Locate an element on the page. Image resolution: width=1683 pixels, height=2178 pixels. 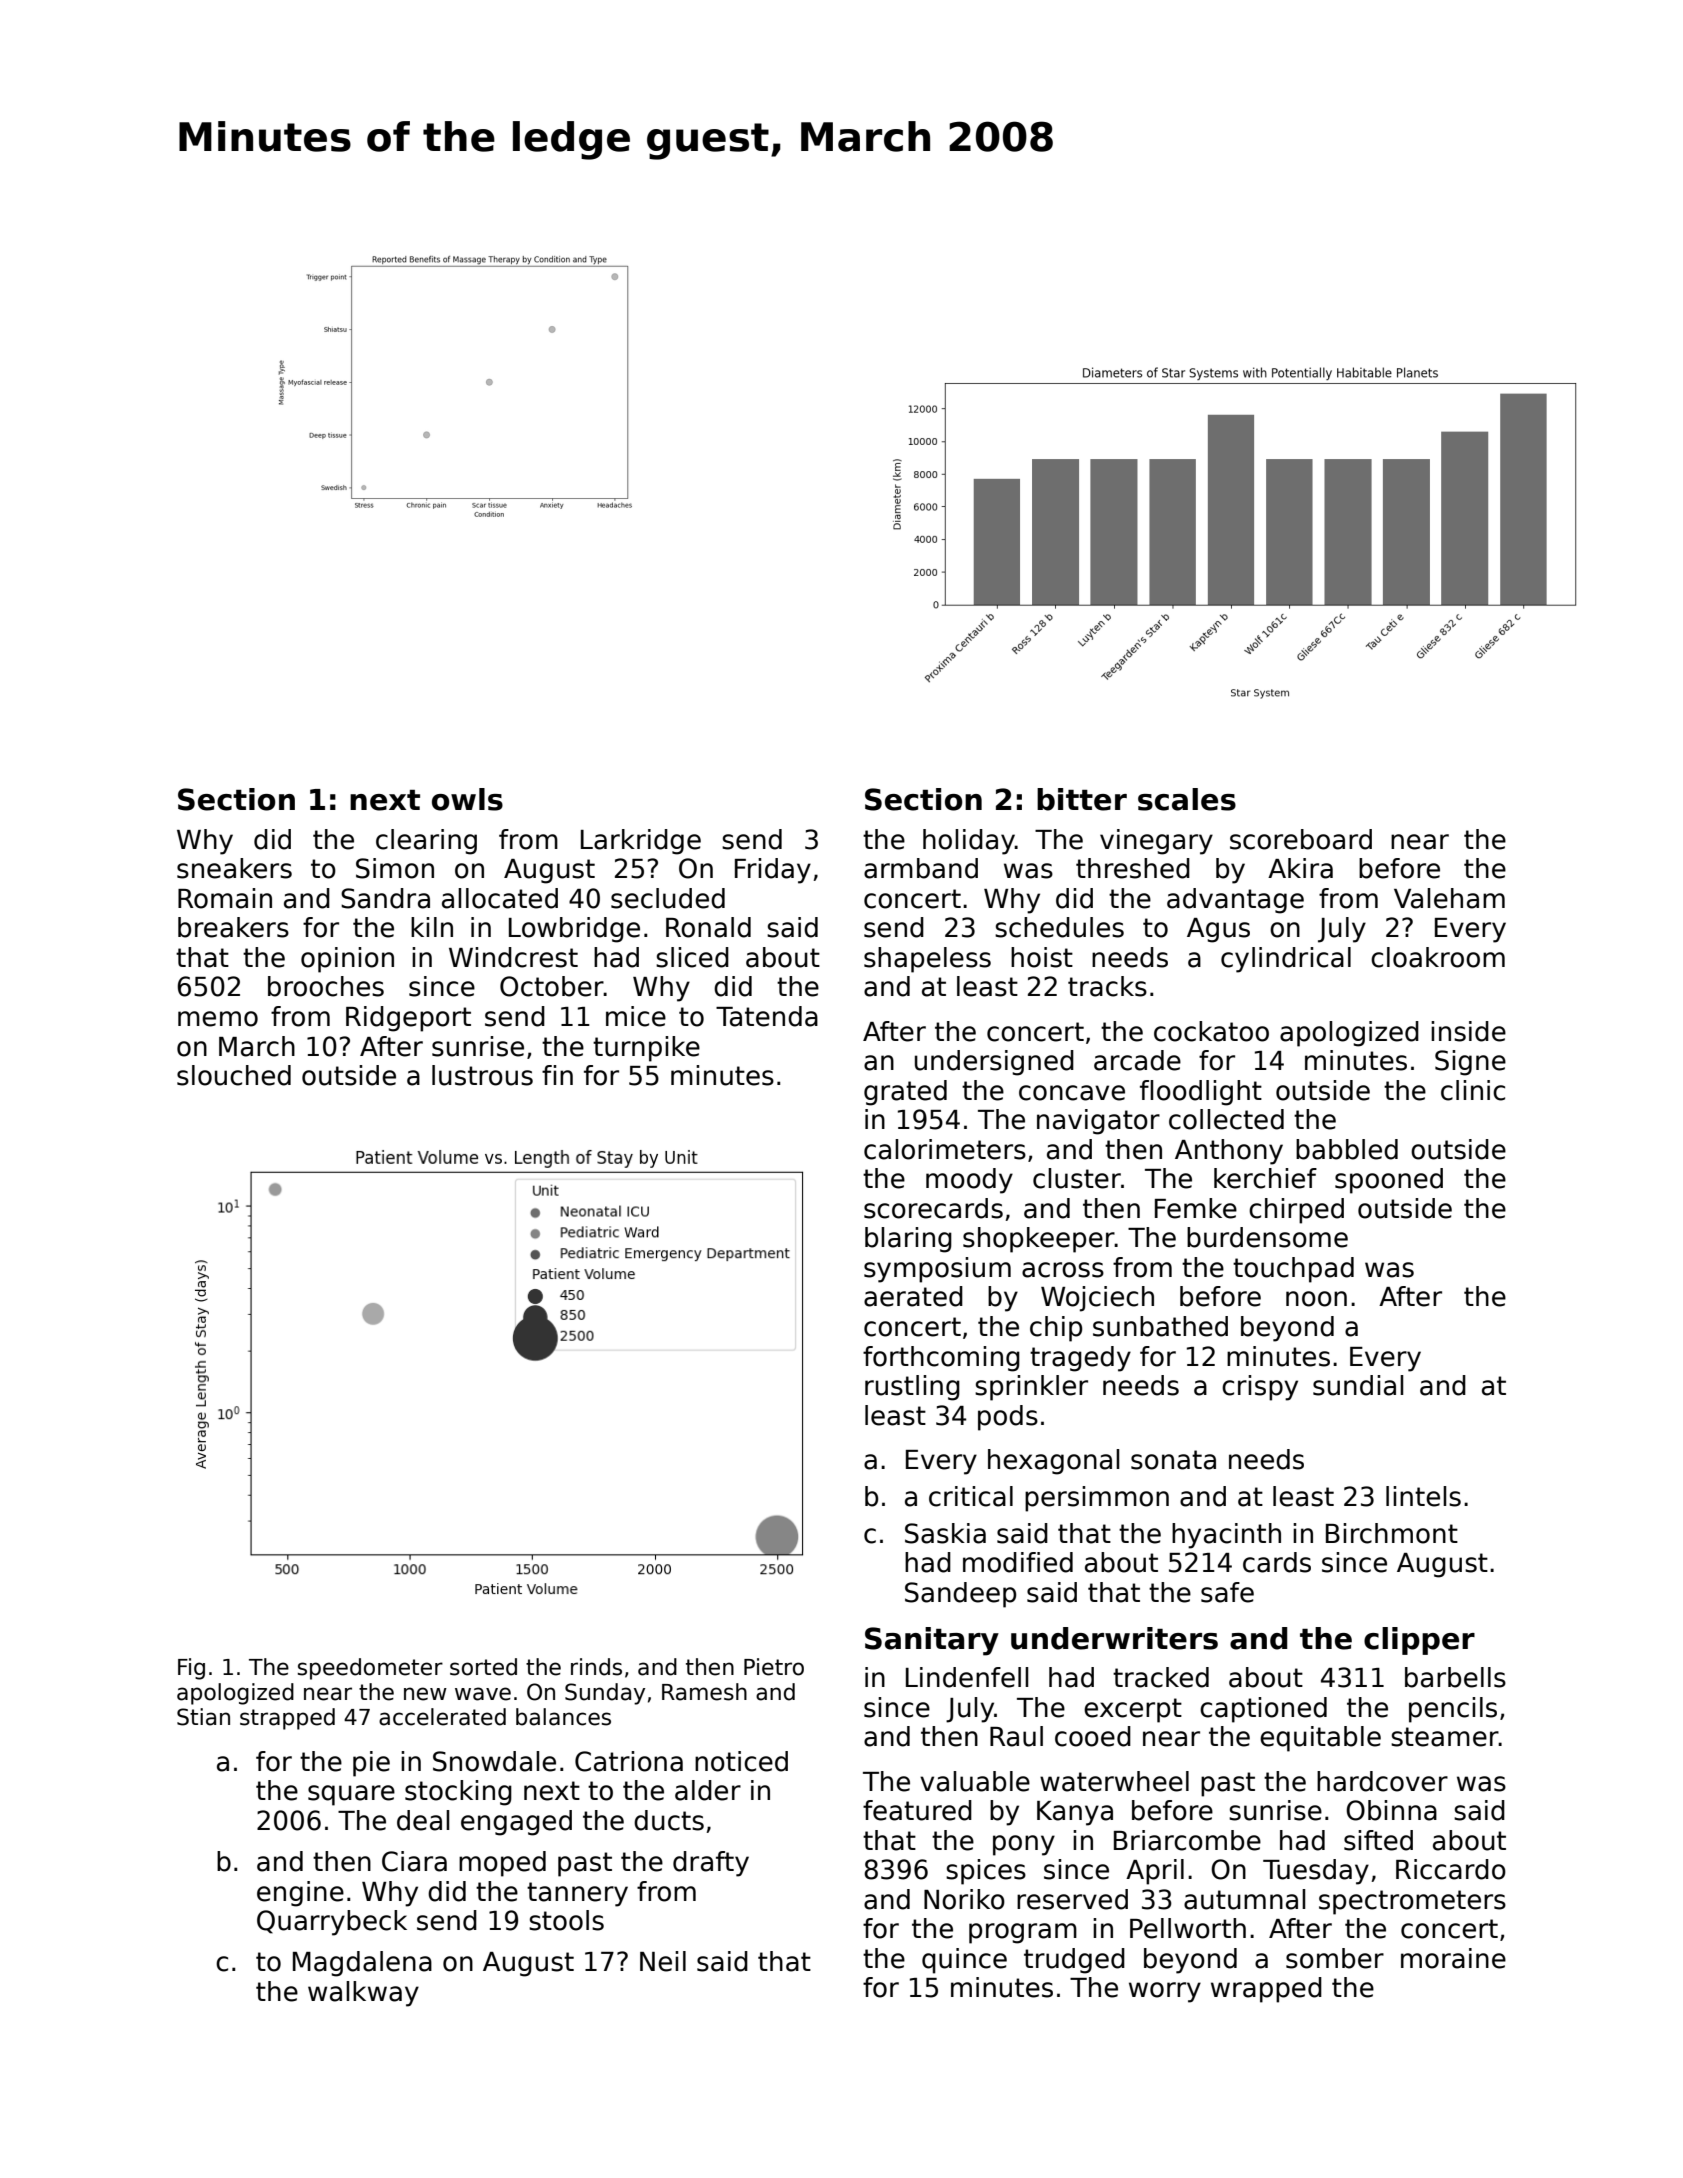
clinic is located at coordinates (1473, 1090).
